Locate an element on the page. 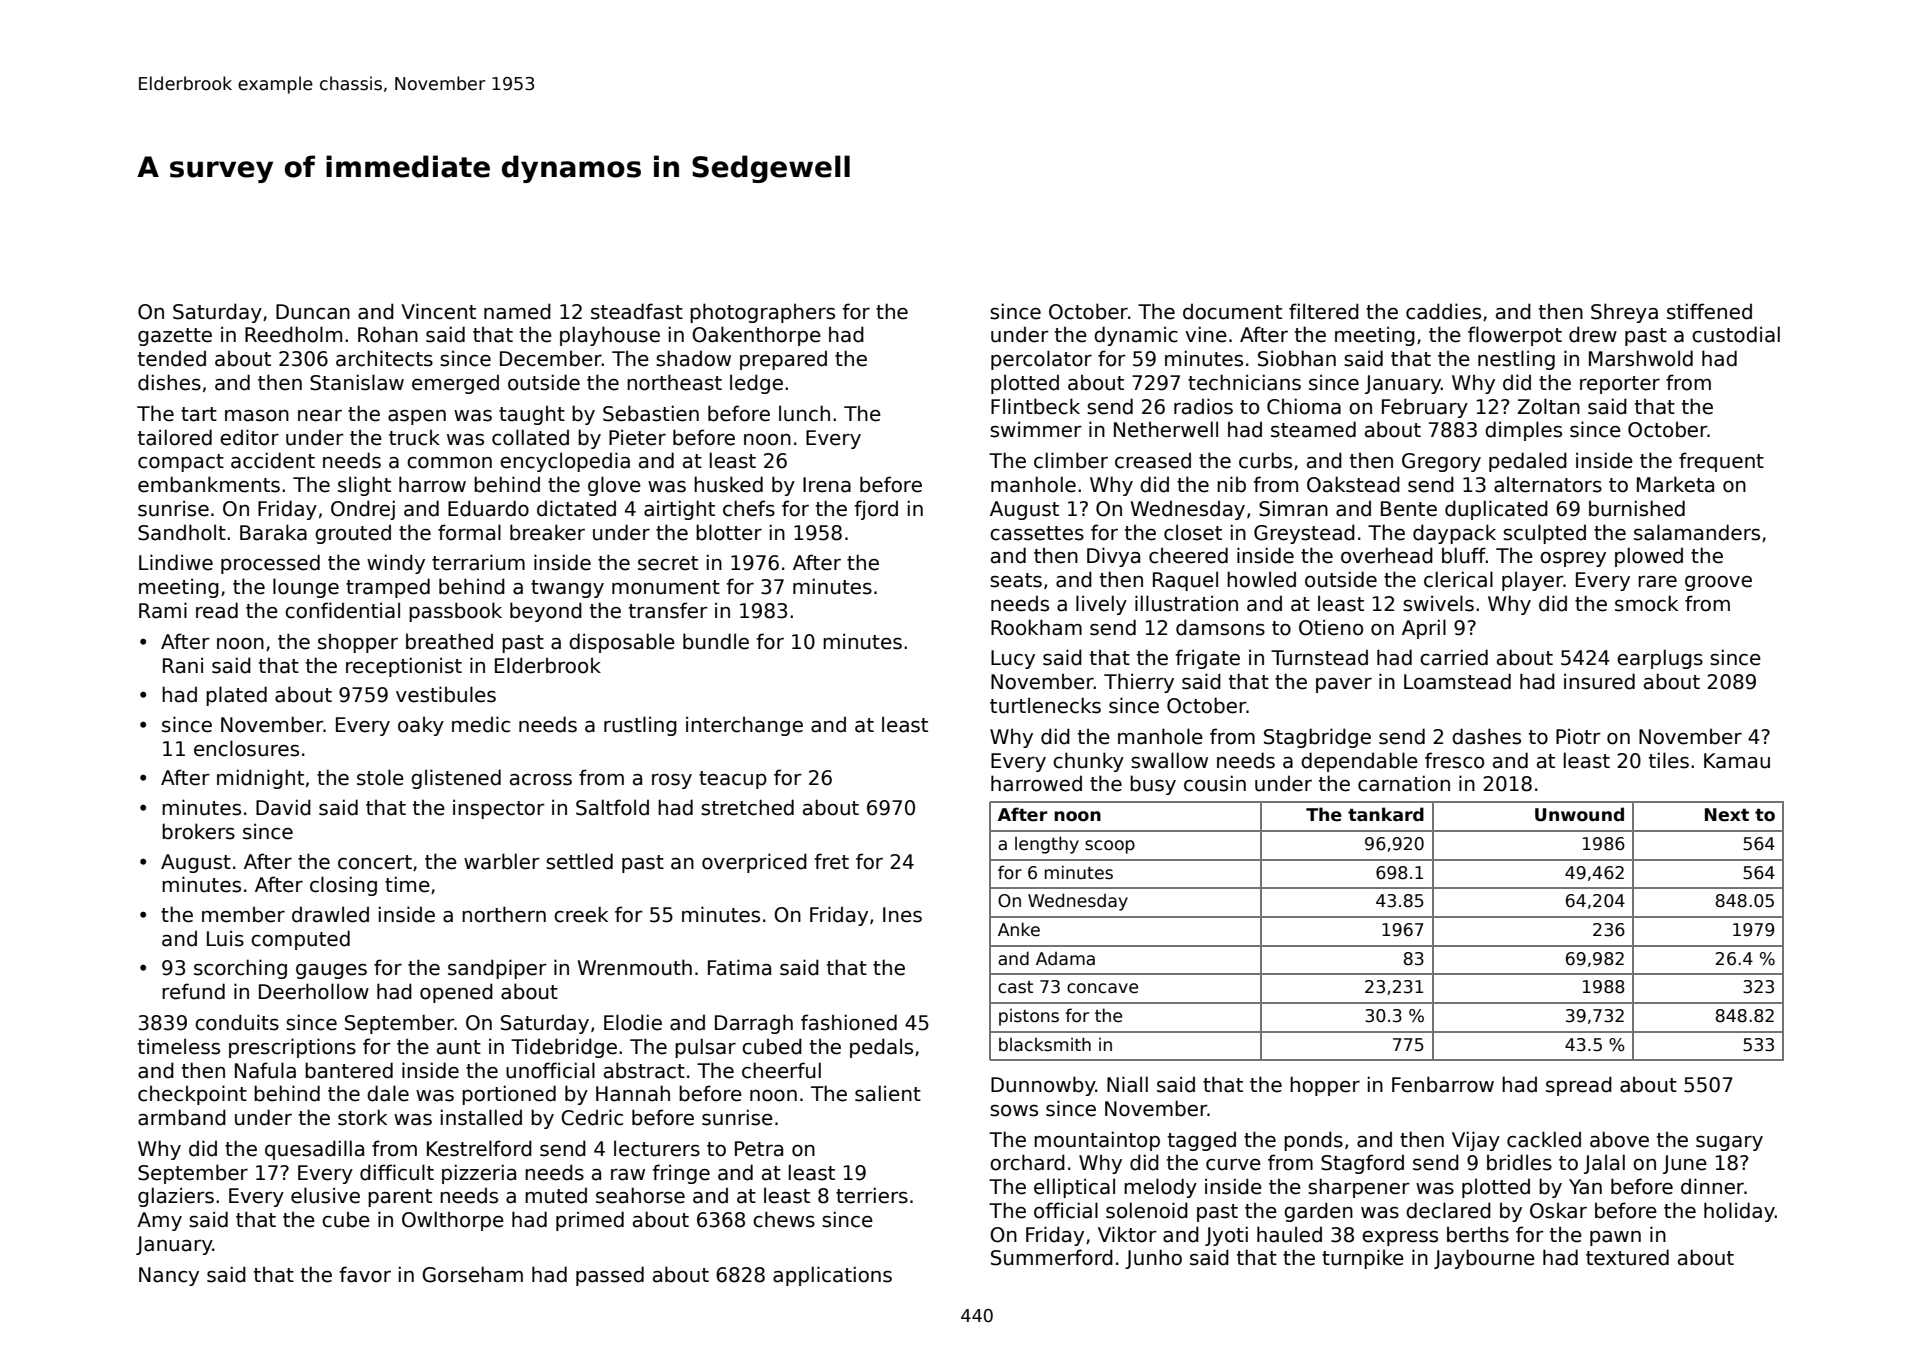 This image has height=1358, width=1921. applications is located at coordinates (832, 1276).
